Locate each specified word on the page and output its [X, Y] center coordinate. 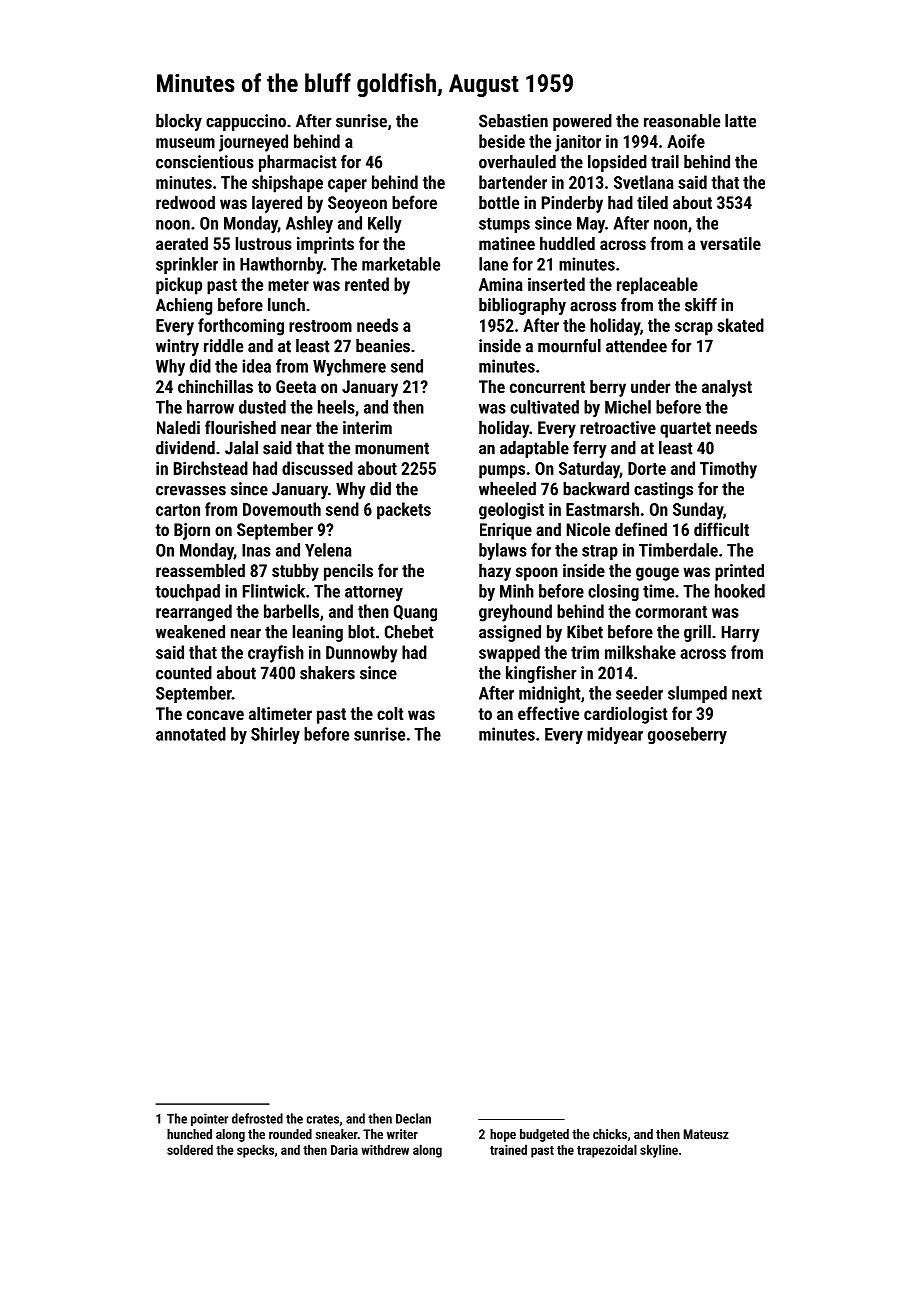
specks [255, 1151]
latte [740, 121]
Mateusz [706, 1134]
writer [402, 1134]
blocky [179, 122]
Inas [256, 550]
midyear [615, 735]
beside [502, 141]
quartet [685, 430]
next [747, 694]
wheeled [507, 489]
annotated [191, 734]
